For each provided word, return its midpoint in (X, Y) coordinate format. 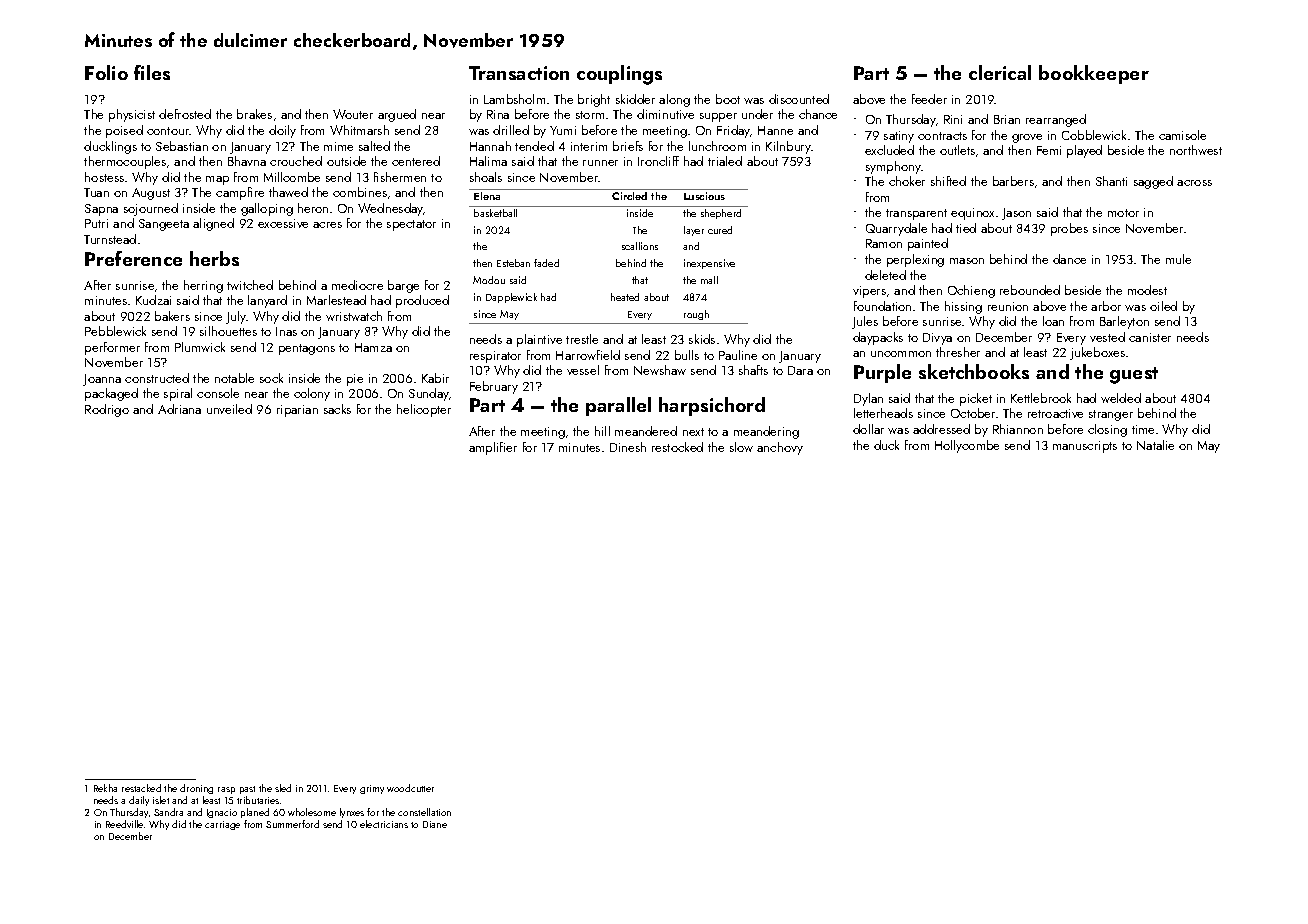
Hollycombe (967, 446)
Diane (435, 824)
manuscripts (1085, 447)
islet (161, 800)
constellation (424, 812)
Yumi (563, 130)
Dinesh (628, 447)
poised (124, 131)
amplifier (493, 448)
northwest (1196, 150)
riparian (297, 411)
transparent (916, 214)
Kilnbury (789, 147)
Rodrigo (107, 410)
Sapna (101, 210)
